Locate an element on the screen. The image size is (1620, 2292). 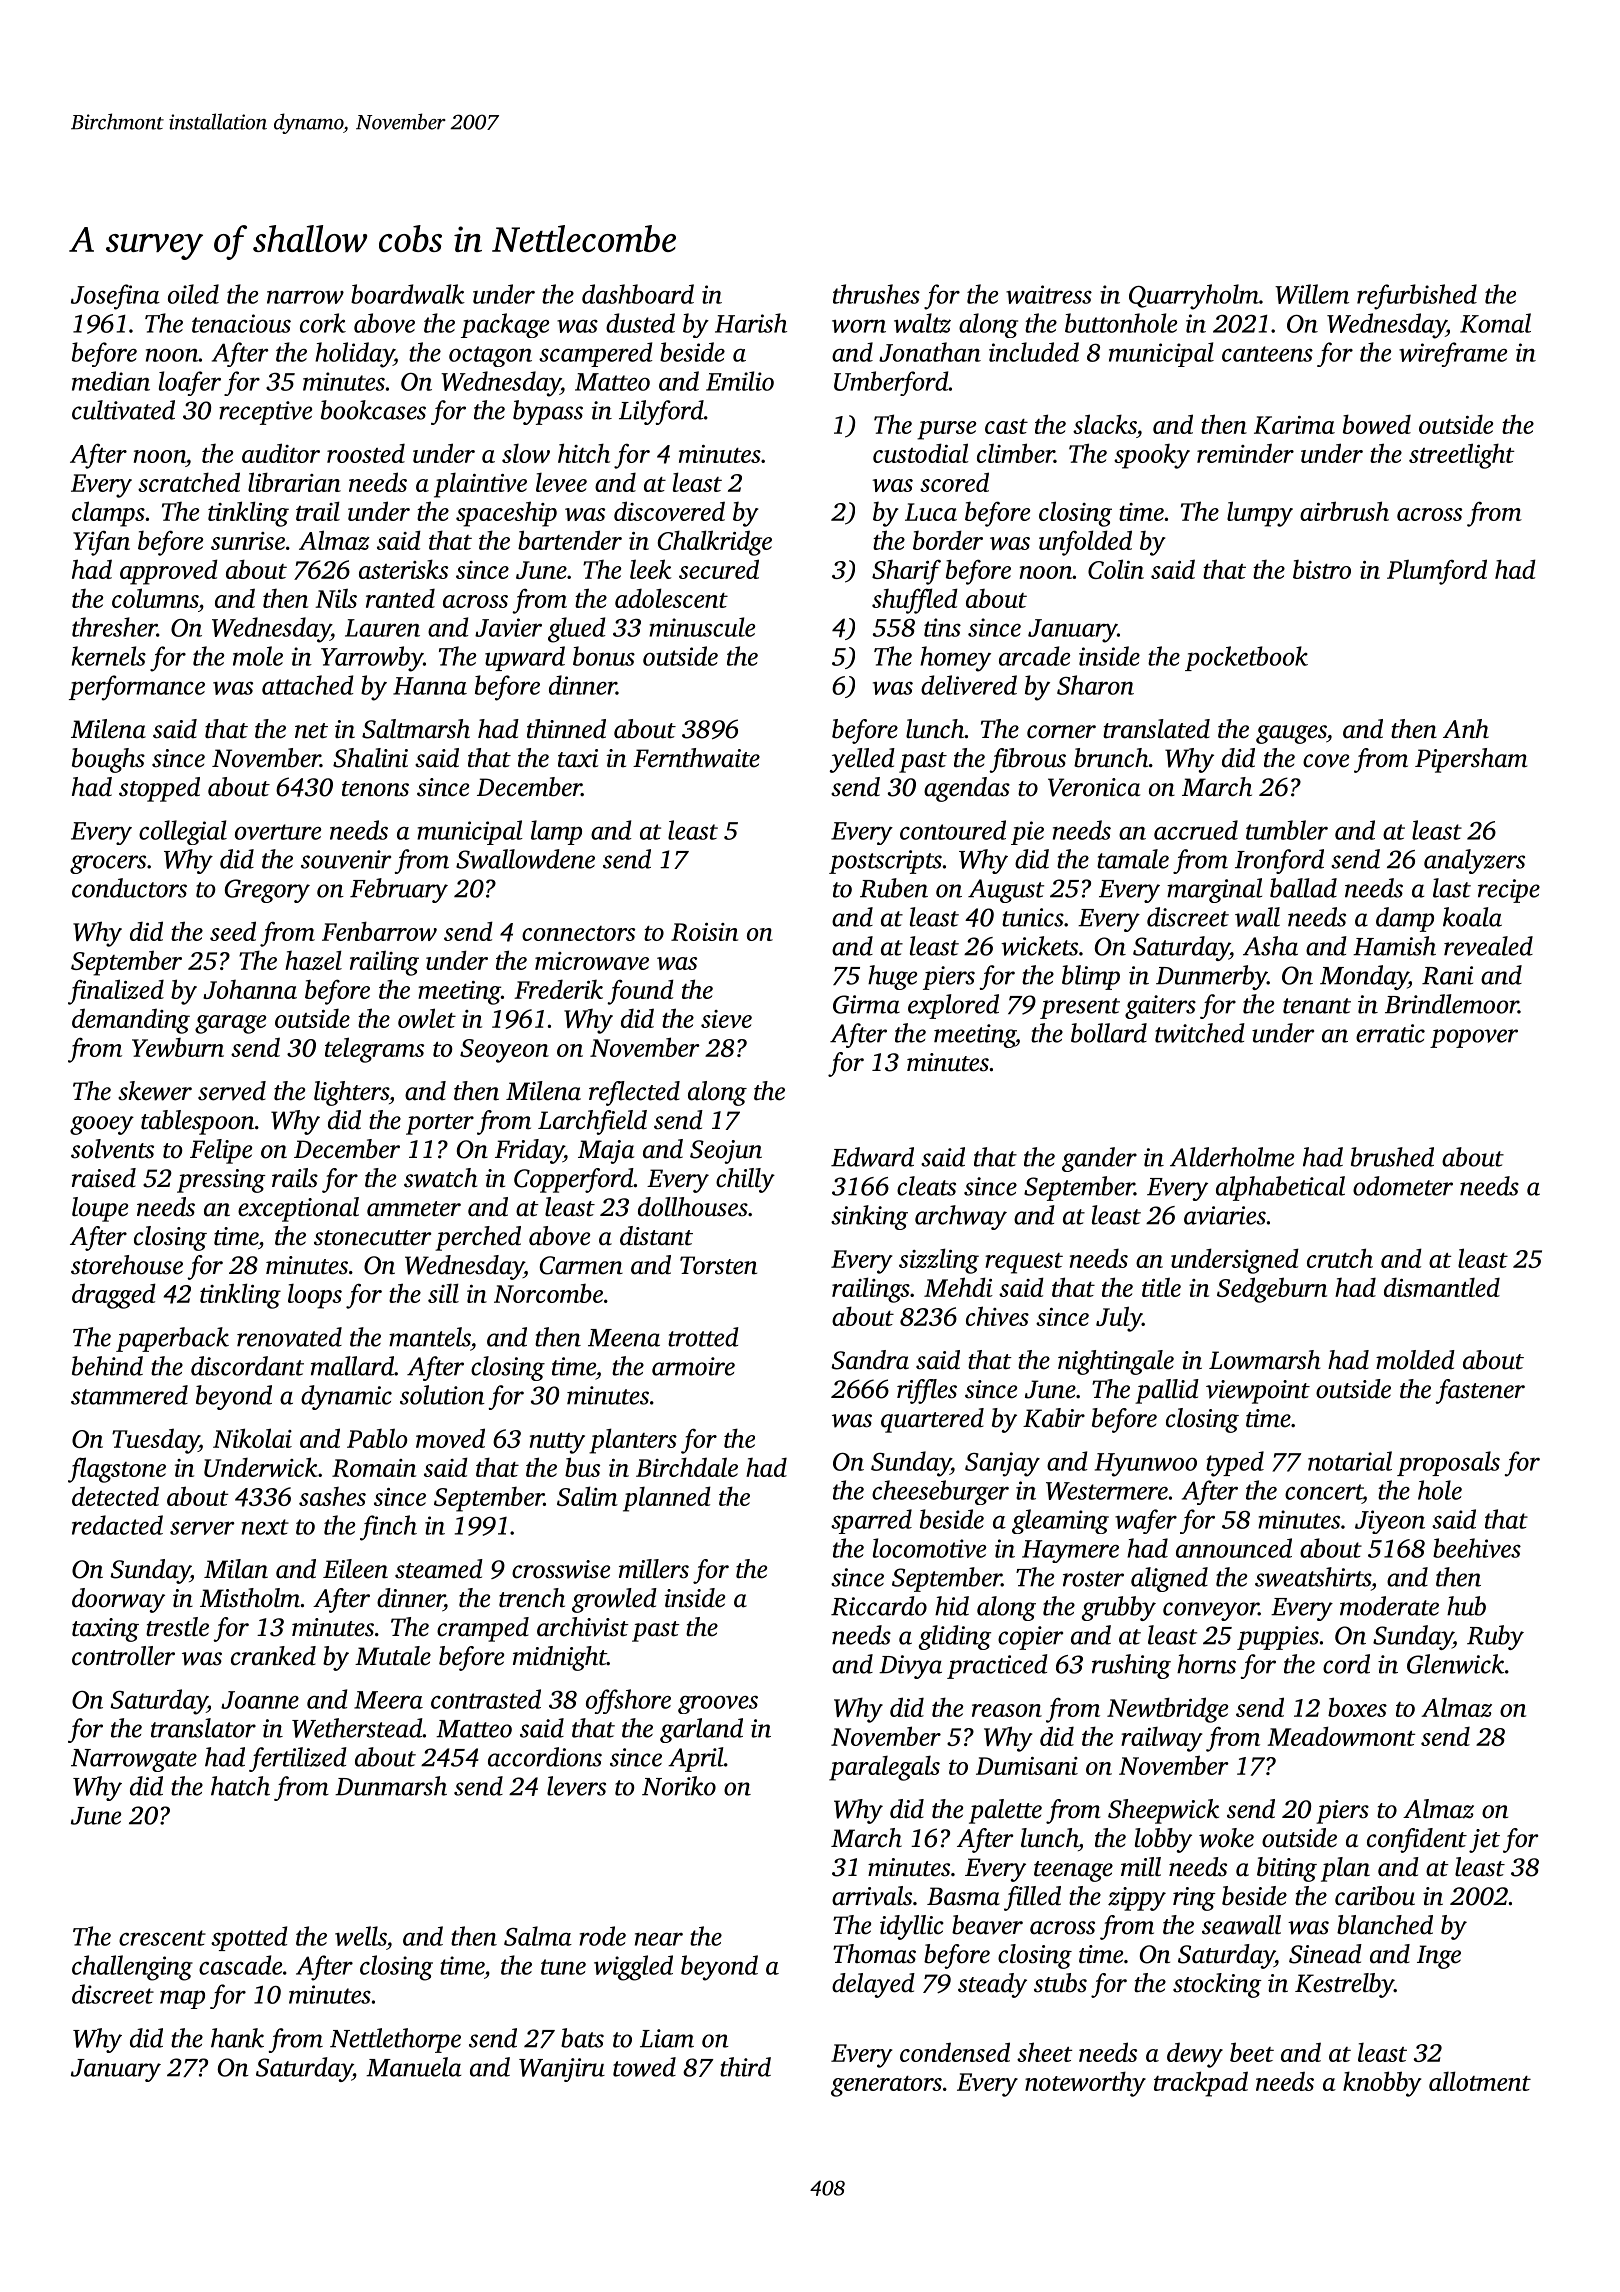
growled is located at coordinates (614, 1600).
